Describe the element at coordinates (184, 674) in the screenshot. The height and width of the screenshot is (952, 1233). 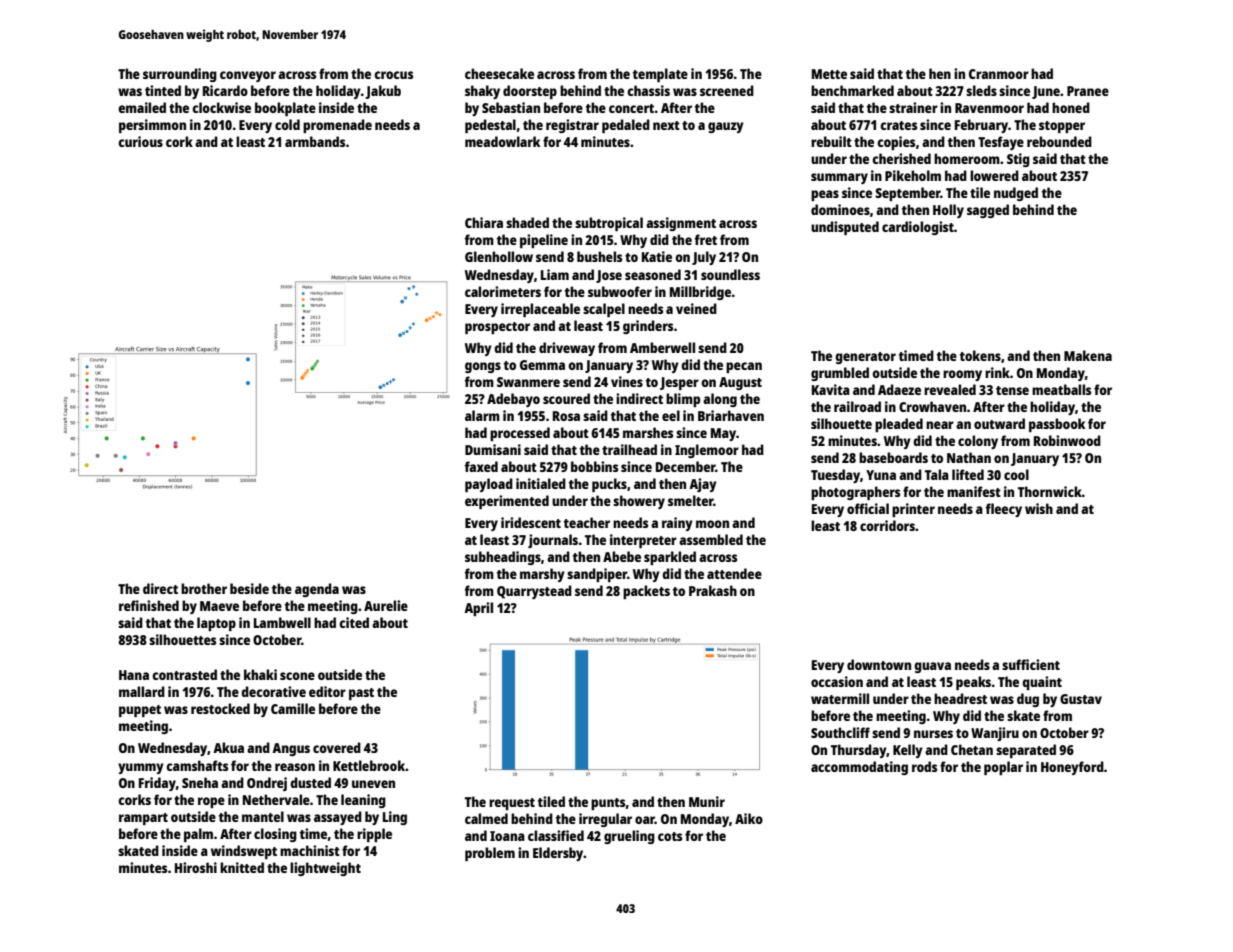
I see `contrasted` at that location.
